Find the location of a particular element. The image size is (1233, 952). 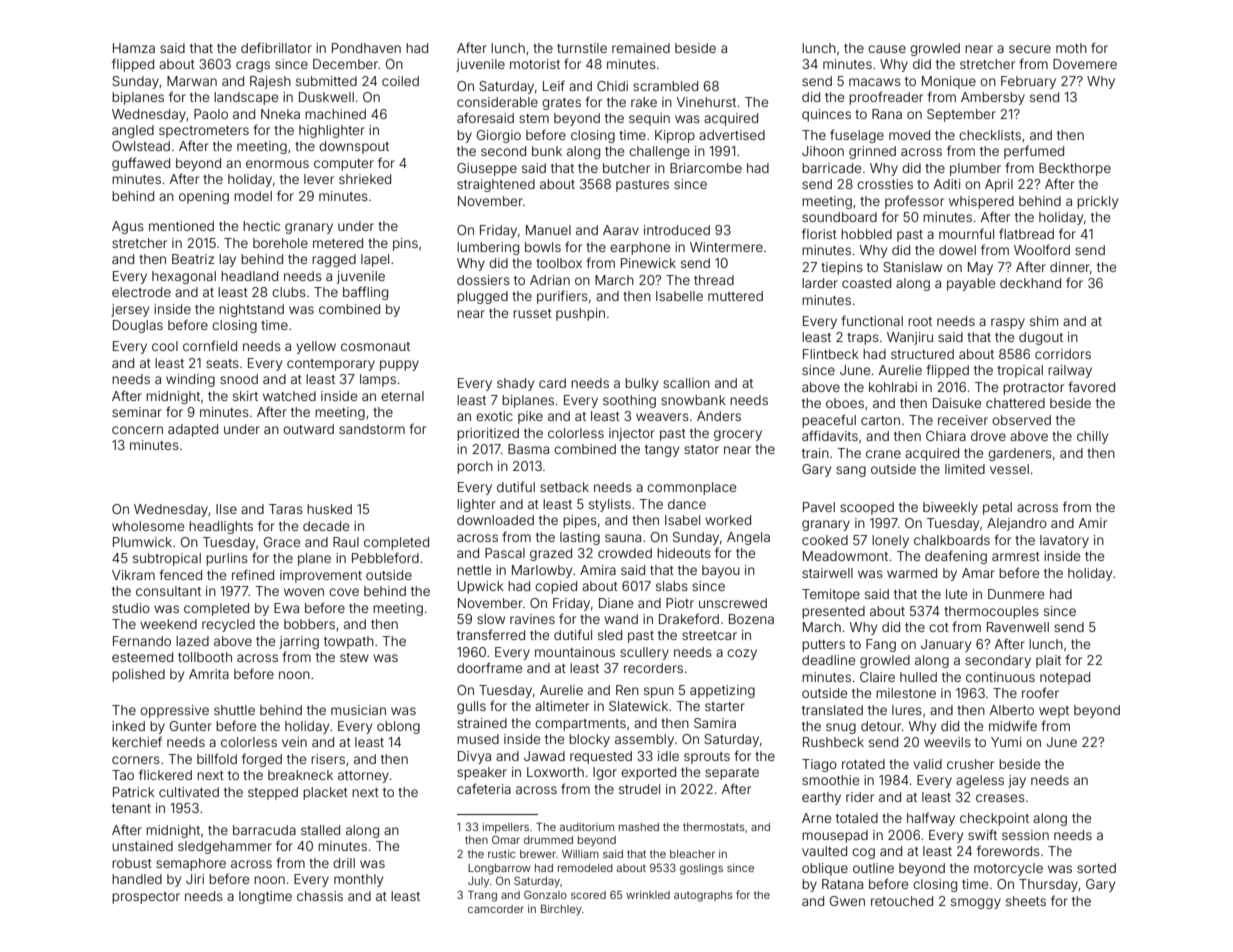

outward is located at coordinates (308, 429).
